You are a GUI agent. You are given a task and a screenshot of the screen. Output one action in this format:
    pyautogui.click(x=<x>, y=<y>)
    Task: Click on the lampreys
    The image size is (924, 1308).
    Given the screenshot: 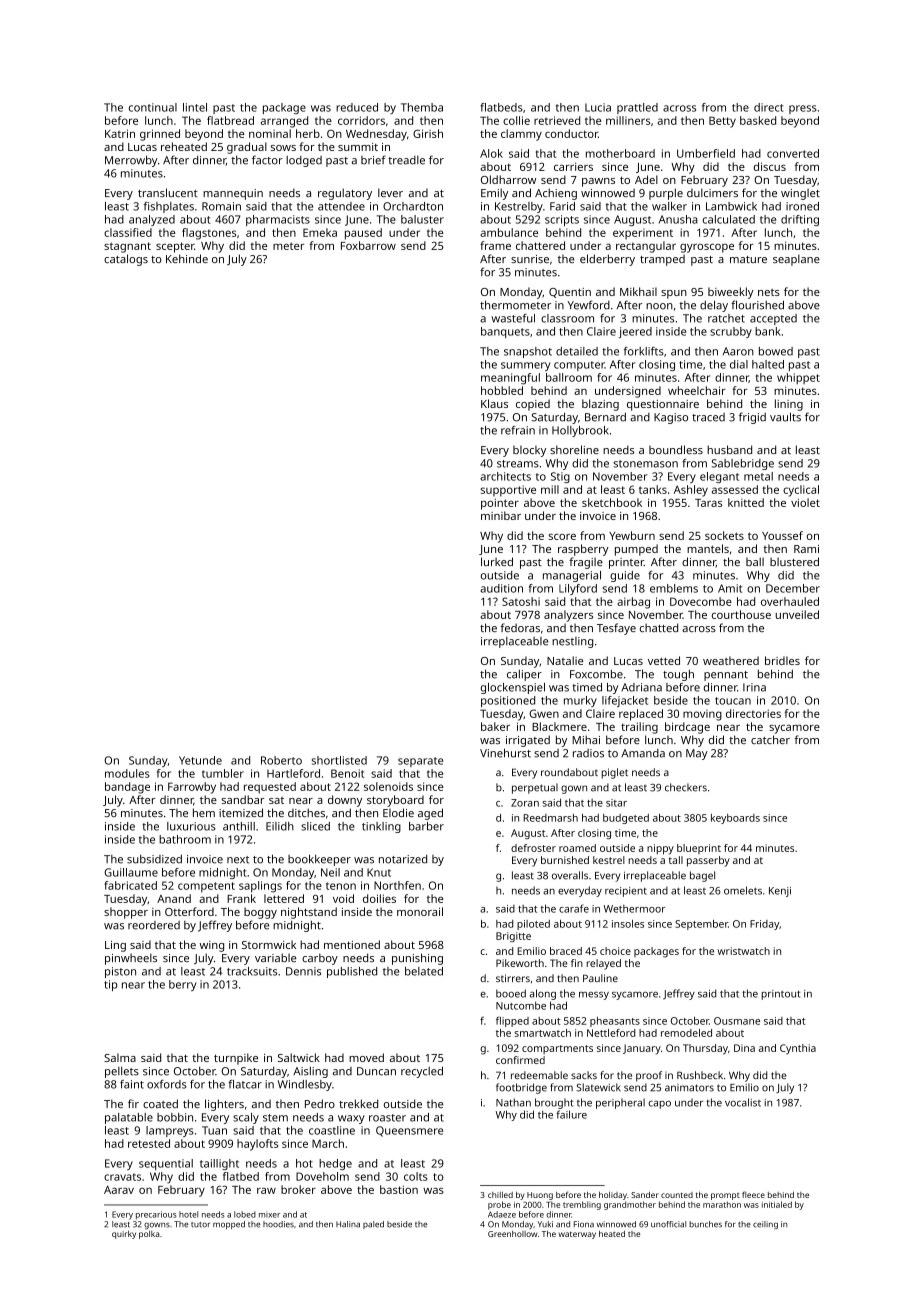 What is the action you would take?
    pyautogui.click(x=170, y=1131)
